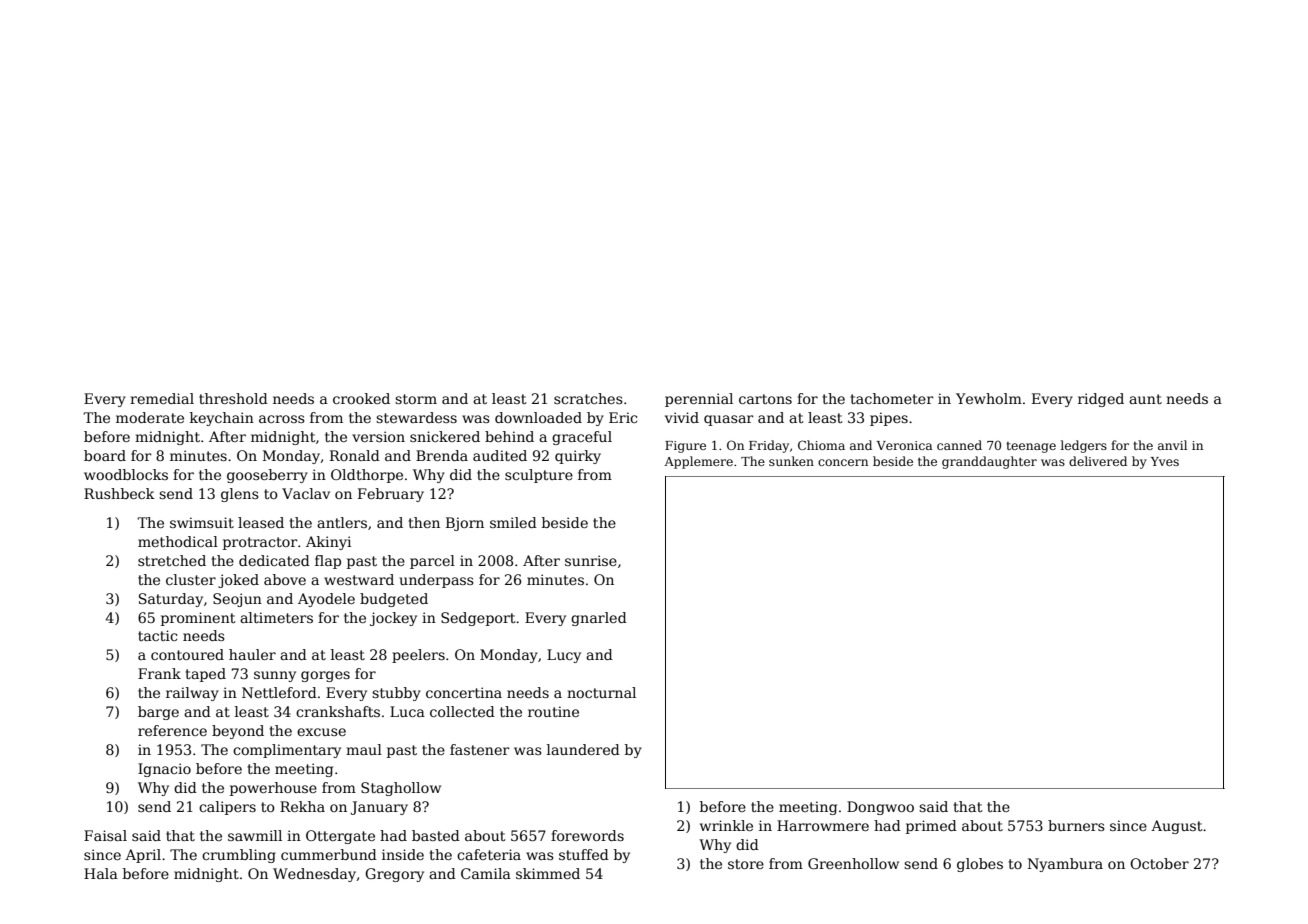  Describe the element at coordinates (599, 619) in the screenshot. I see `gnarled` at that location.
